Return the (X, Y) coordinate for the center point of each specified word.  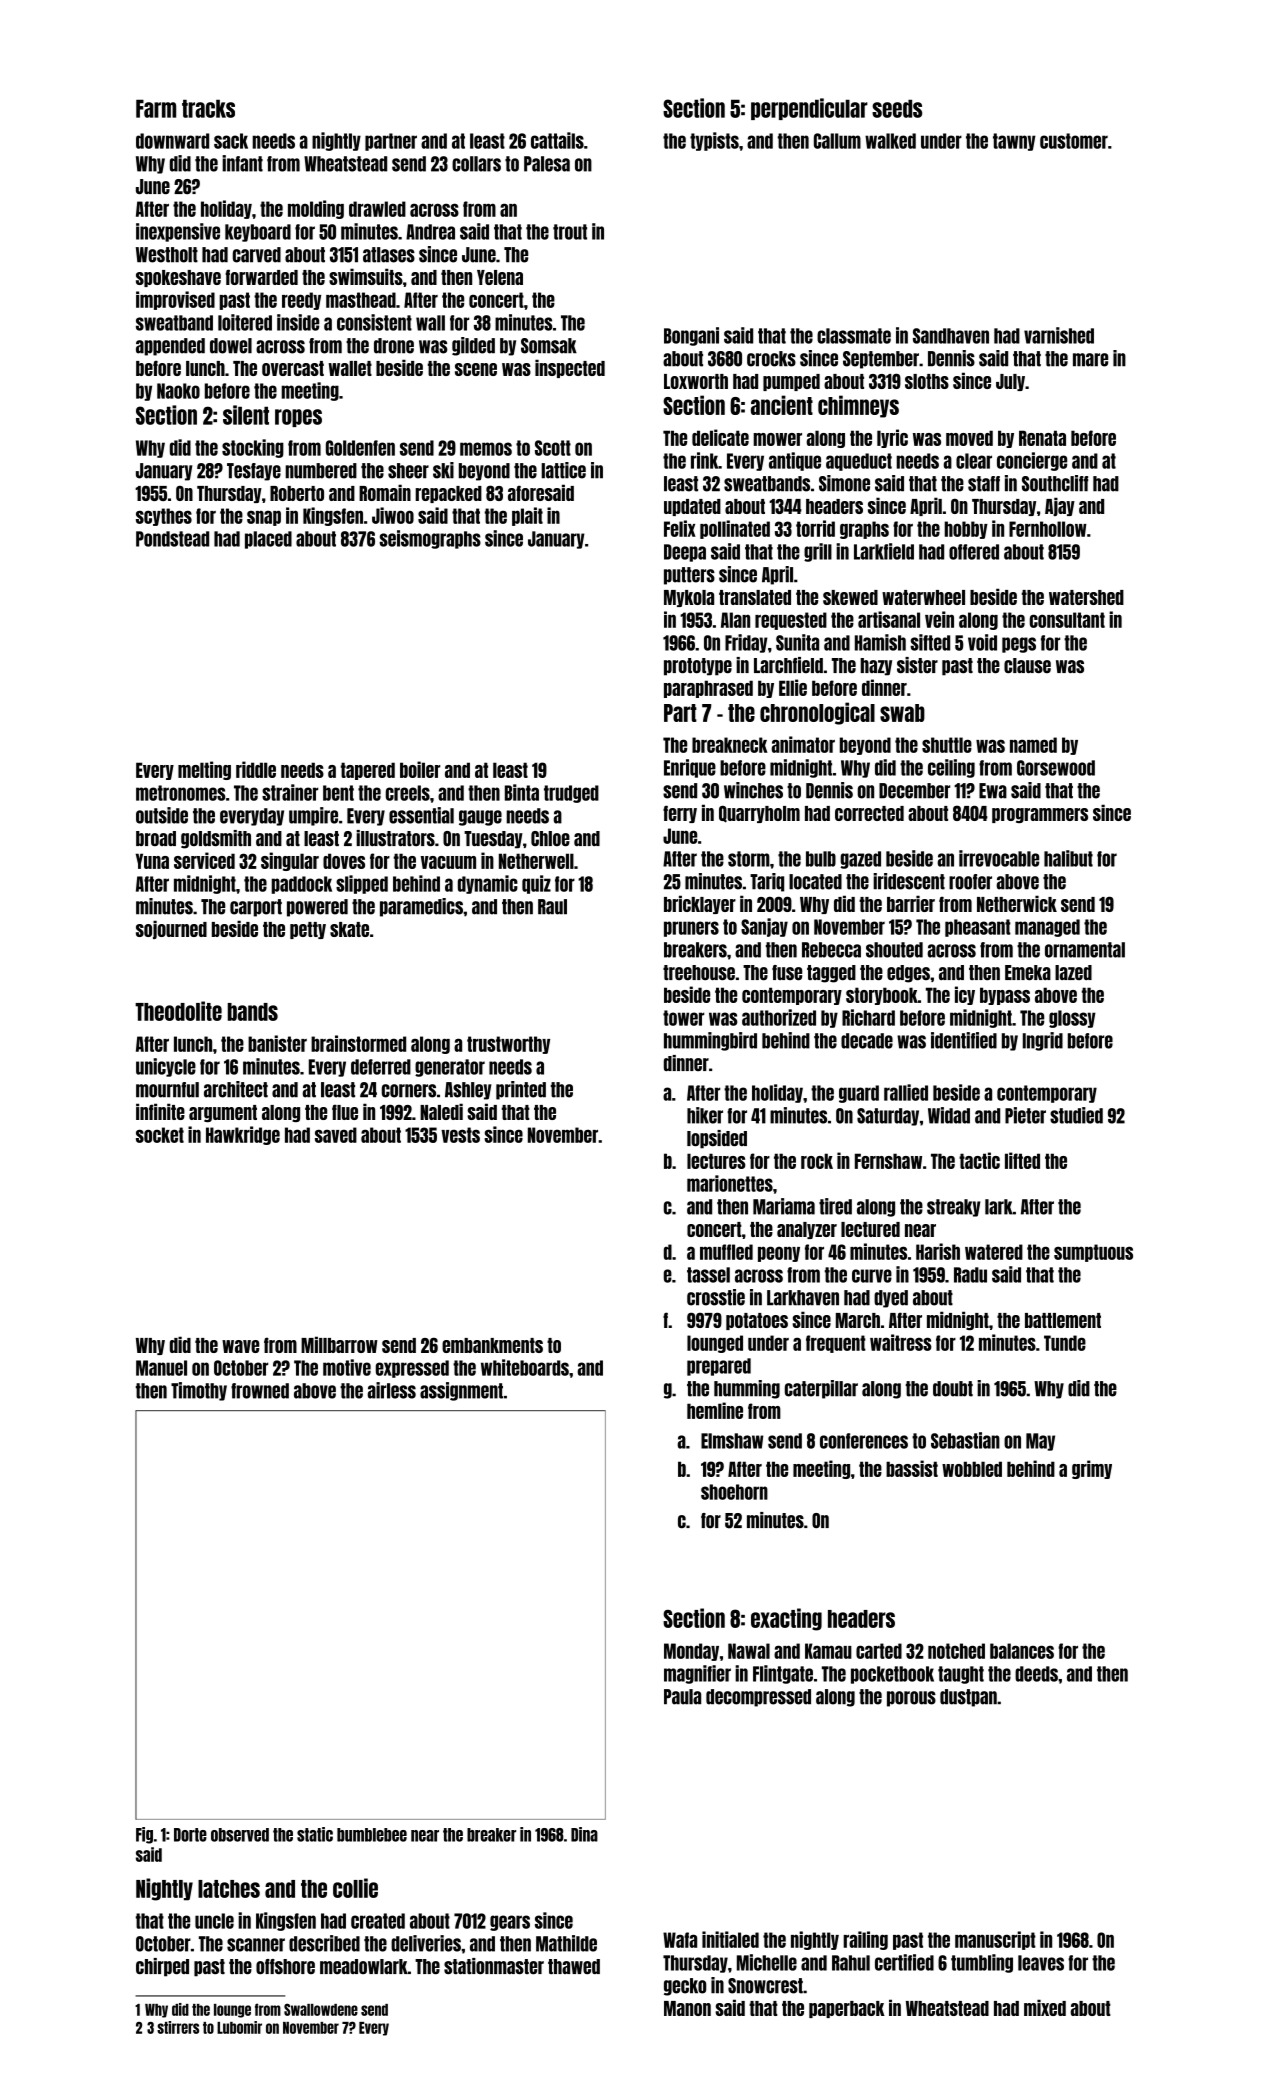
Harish (938, 1251)
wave (240, 1346)
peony (779, 1254)
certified (904, 1962)
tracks (208, 108)
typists (714, 141)
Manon (687, 2008)
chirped (162, 1967)
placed (268, 540)
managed (1047, 928)
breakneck (730, 745)
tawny (1014, 142)
